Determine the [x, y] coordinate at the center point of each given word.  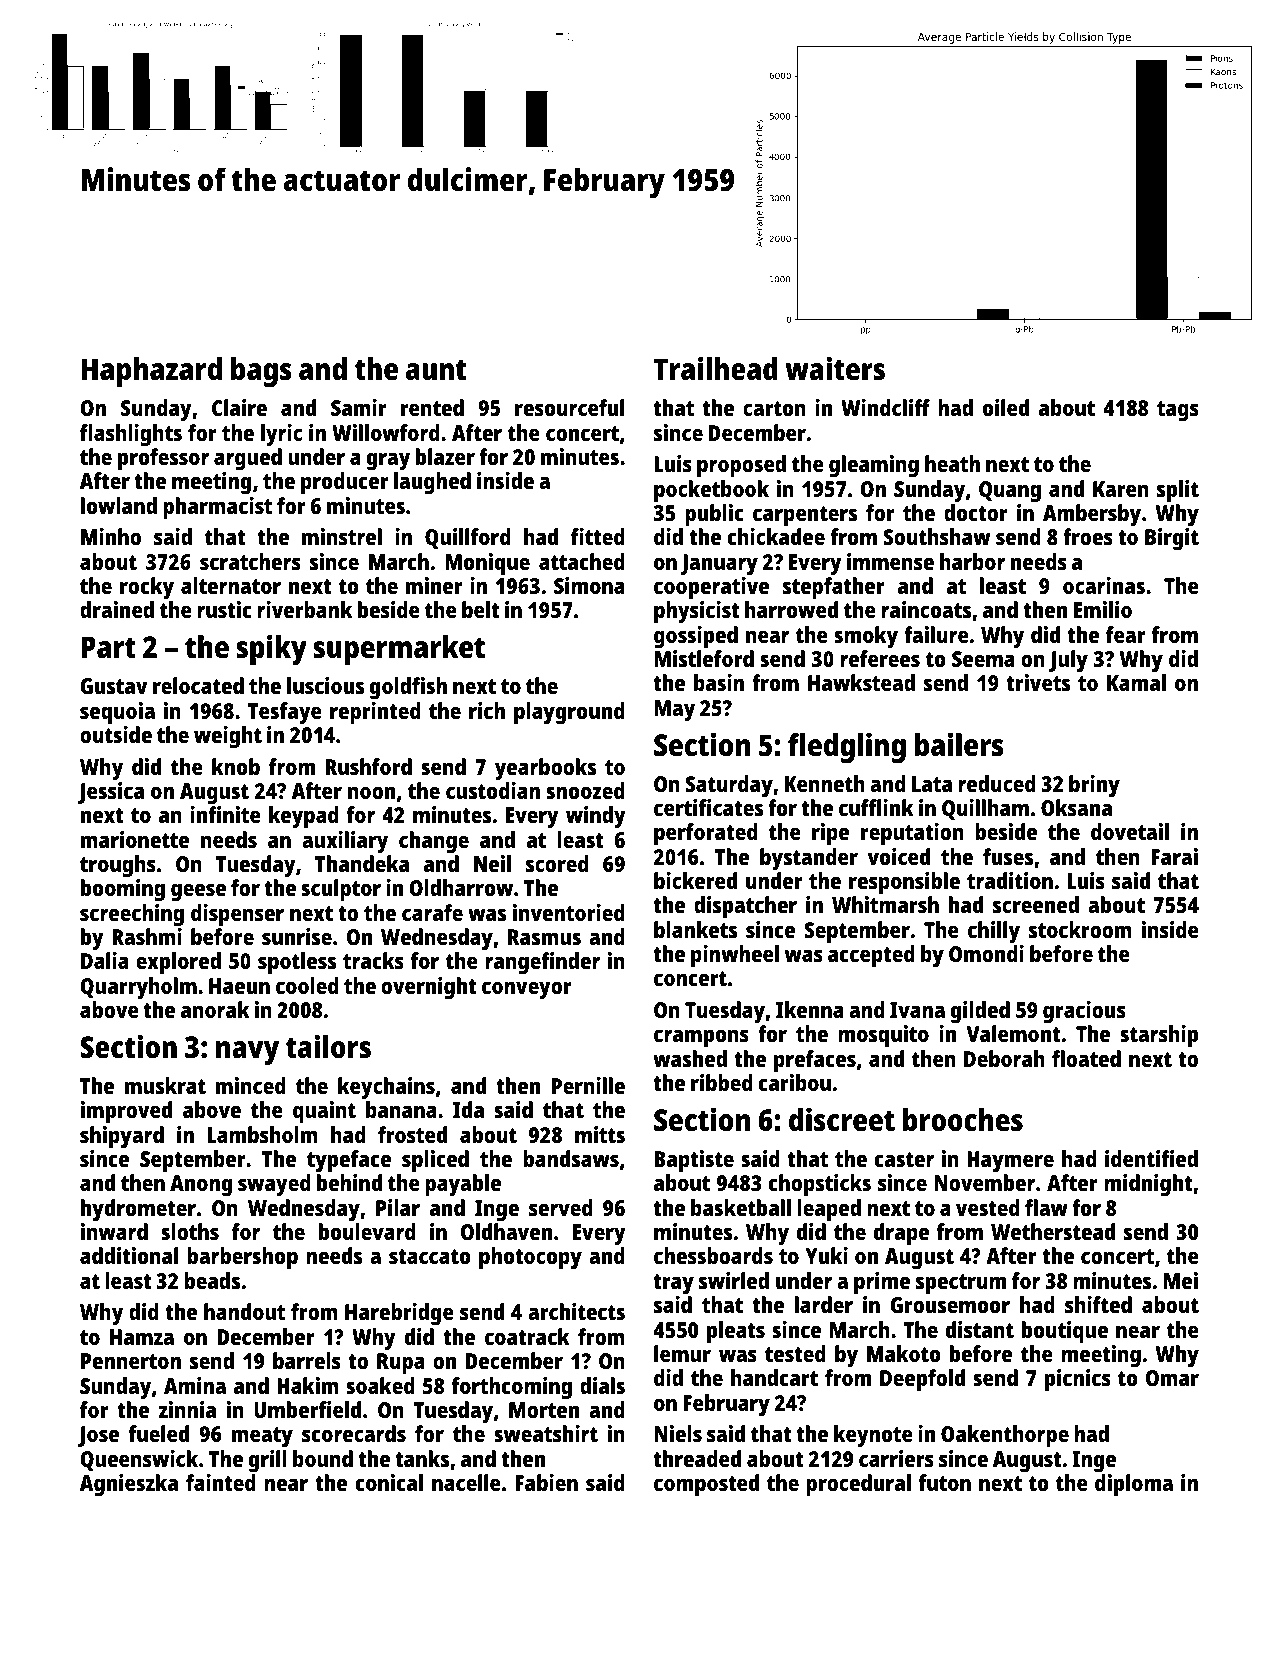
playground [569, 713]
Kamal [1136, 682]
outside [116, 734]
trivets [1038, 682]
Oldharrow [461, 887]
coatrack [527, 1336]
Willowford [386, 432]
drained [117, 609]
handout [244, 1311]
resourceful [569, 407]
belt [481, 609]
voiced [898, 856]
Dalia [105, 960]
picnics [1078, 1380]
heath [952, 463]
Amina [195, 1385]
